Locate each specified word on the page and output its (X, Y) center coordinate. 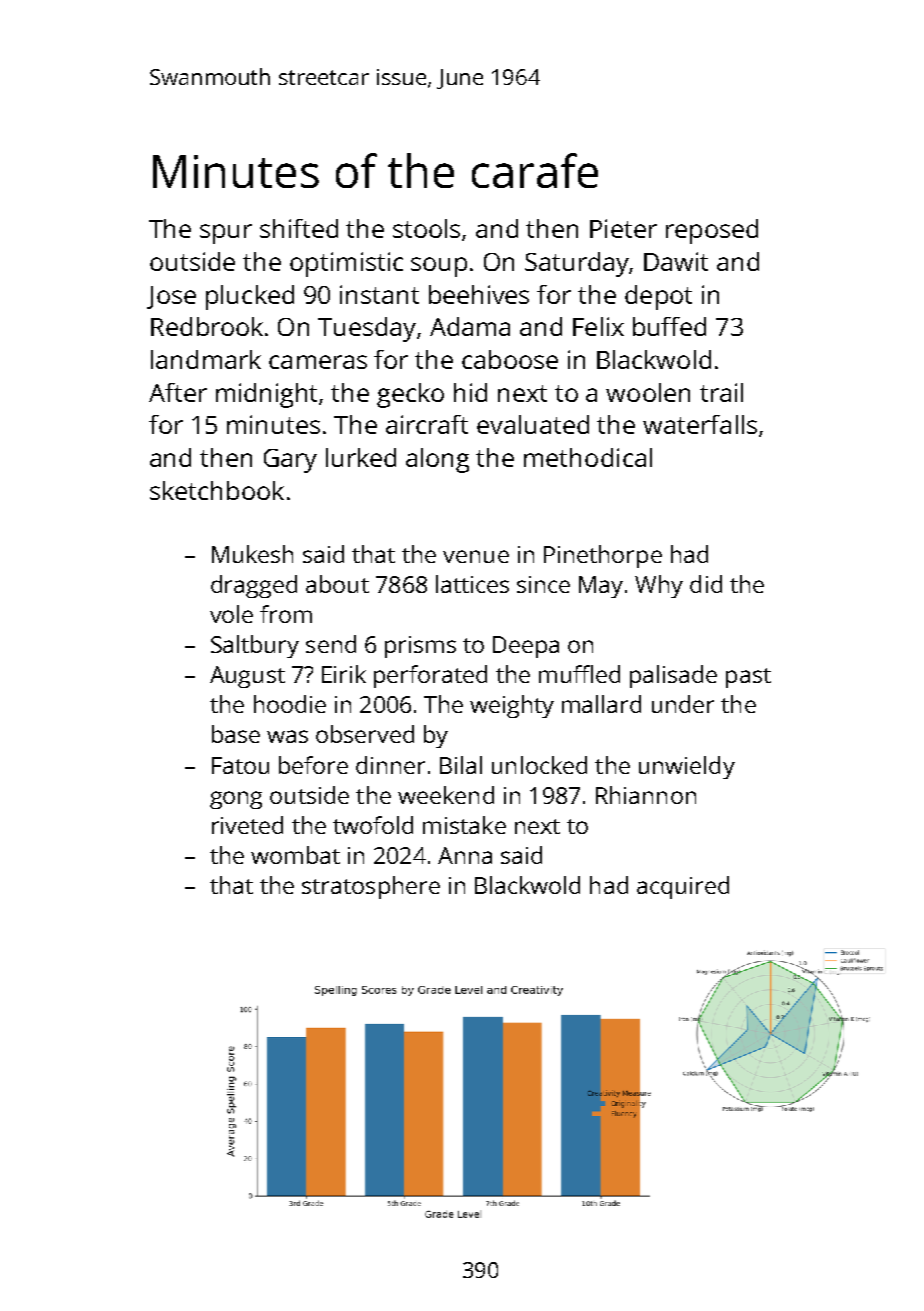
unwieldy (687, 767)
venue (476, 556)
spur (226, 234)
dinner (390, 765)
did (706, 584)
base (236, 734)
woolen (648, 392)
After (178, 392)
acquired (683, 887)
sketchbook (217, 490)
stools (426, 228)
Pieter (623, 228)
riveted (247, 825)
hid (470, 392)
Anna (465, 855)
